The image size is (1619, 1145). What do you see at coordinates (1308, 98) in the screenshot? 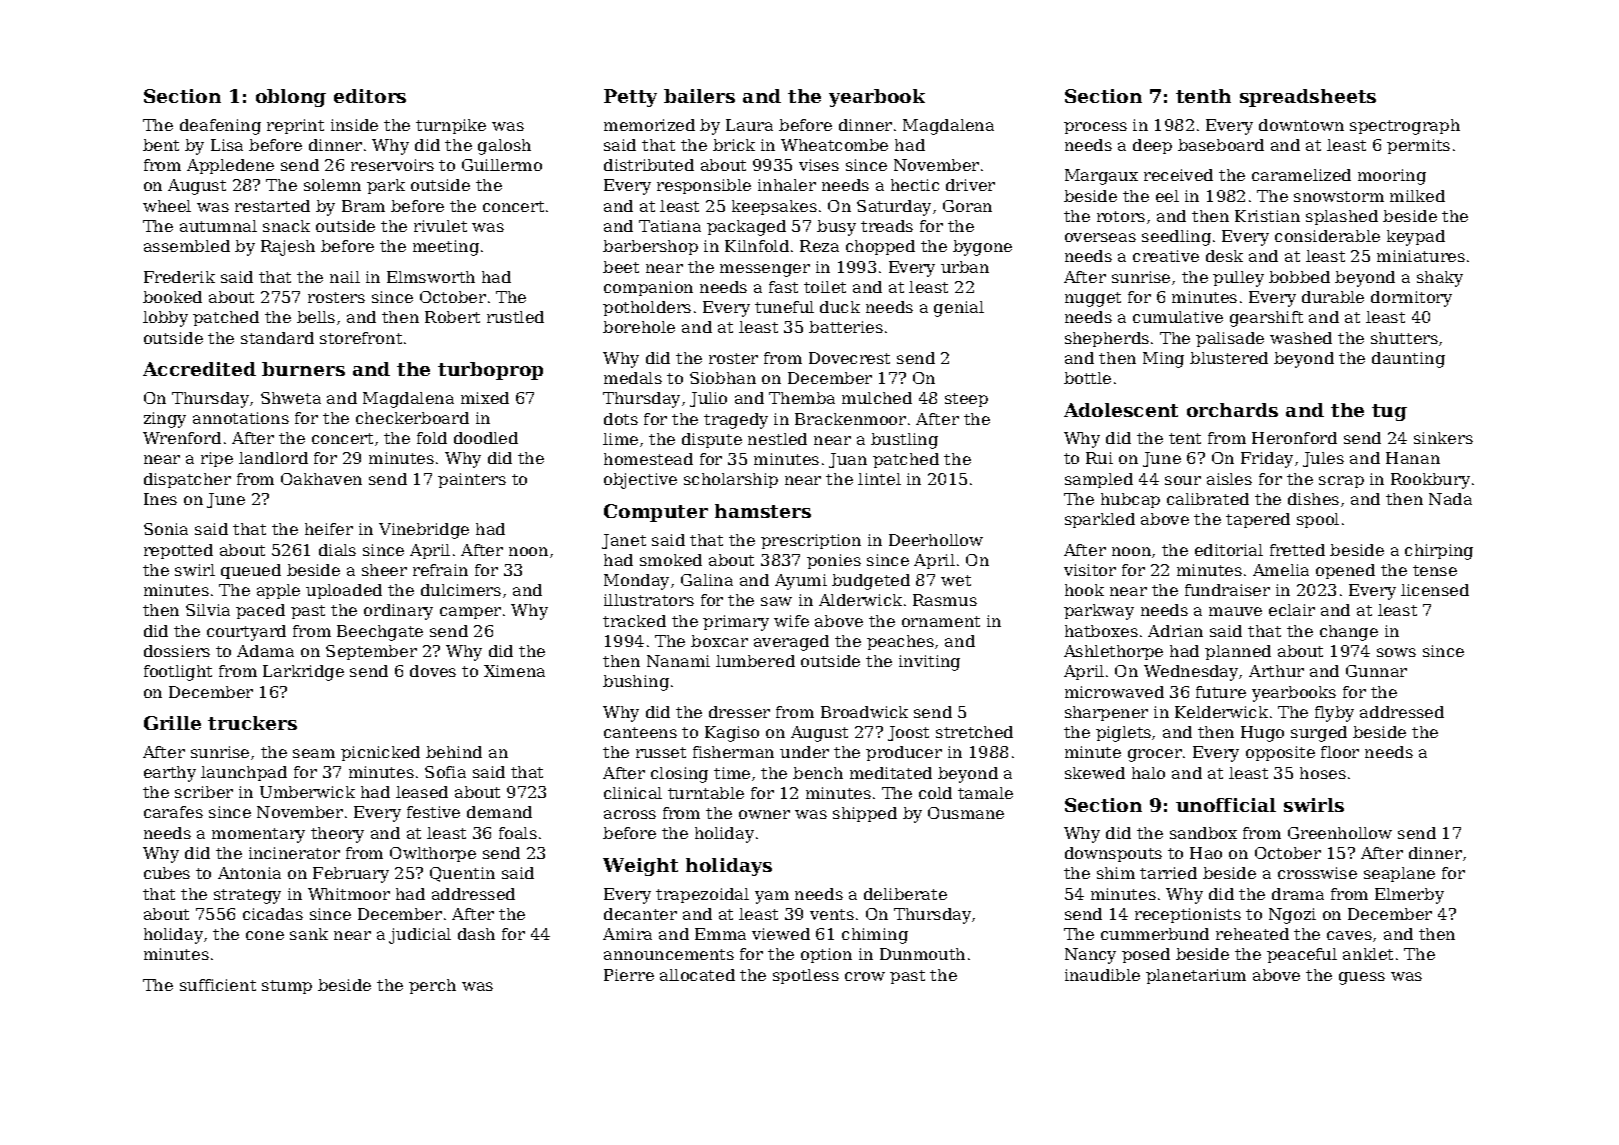
I see `spreadsheets` at bounding box center [1308, 98].
